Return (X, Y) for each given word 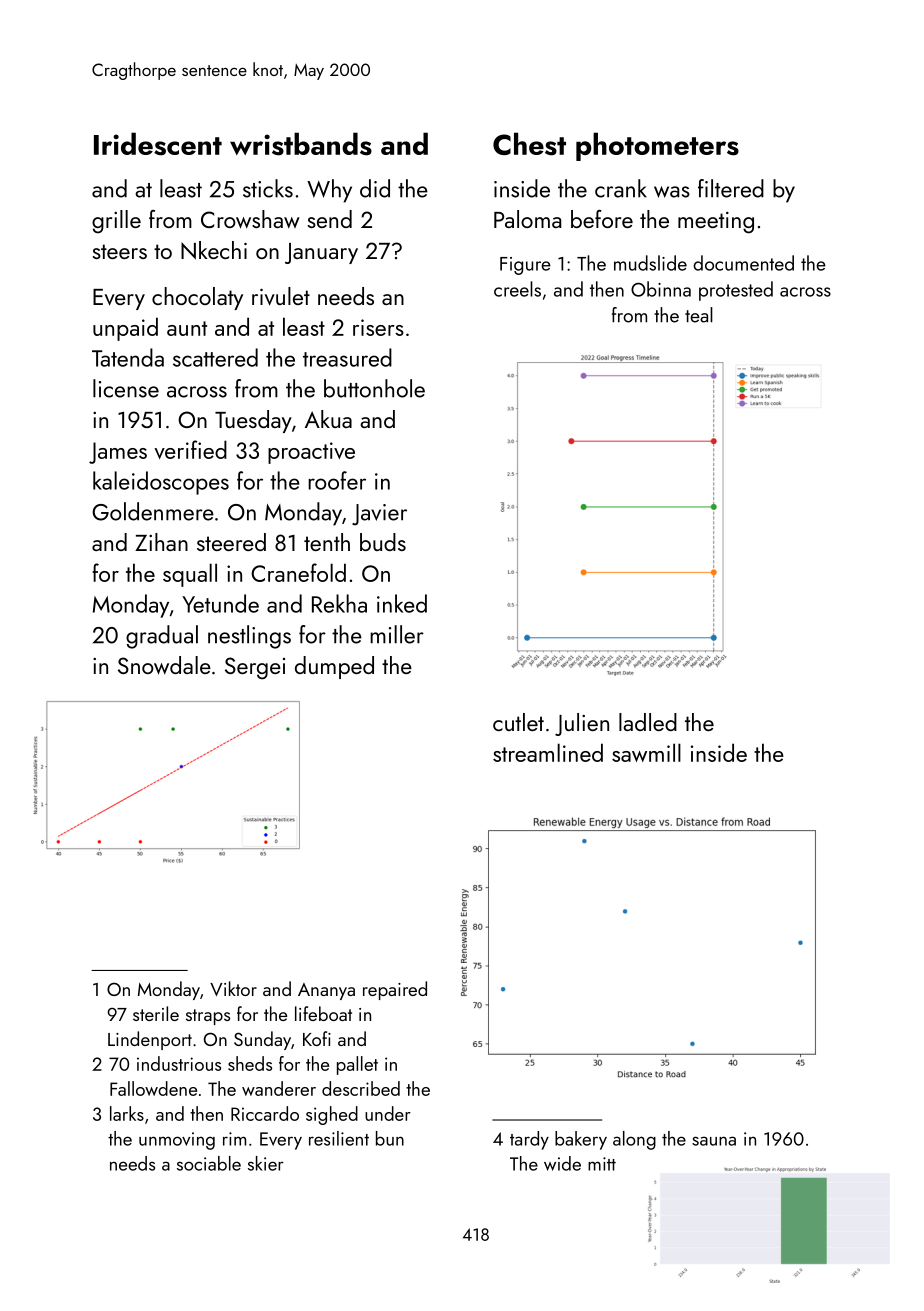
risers (378, 327)
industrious (179, 1063)
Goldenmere (153, 511)
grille (116, 222)
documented (743, 263)
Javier (379, 515)
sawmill (646, 752)
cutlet (518, 722)
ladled (648, 722)
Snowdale (164, 665)
